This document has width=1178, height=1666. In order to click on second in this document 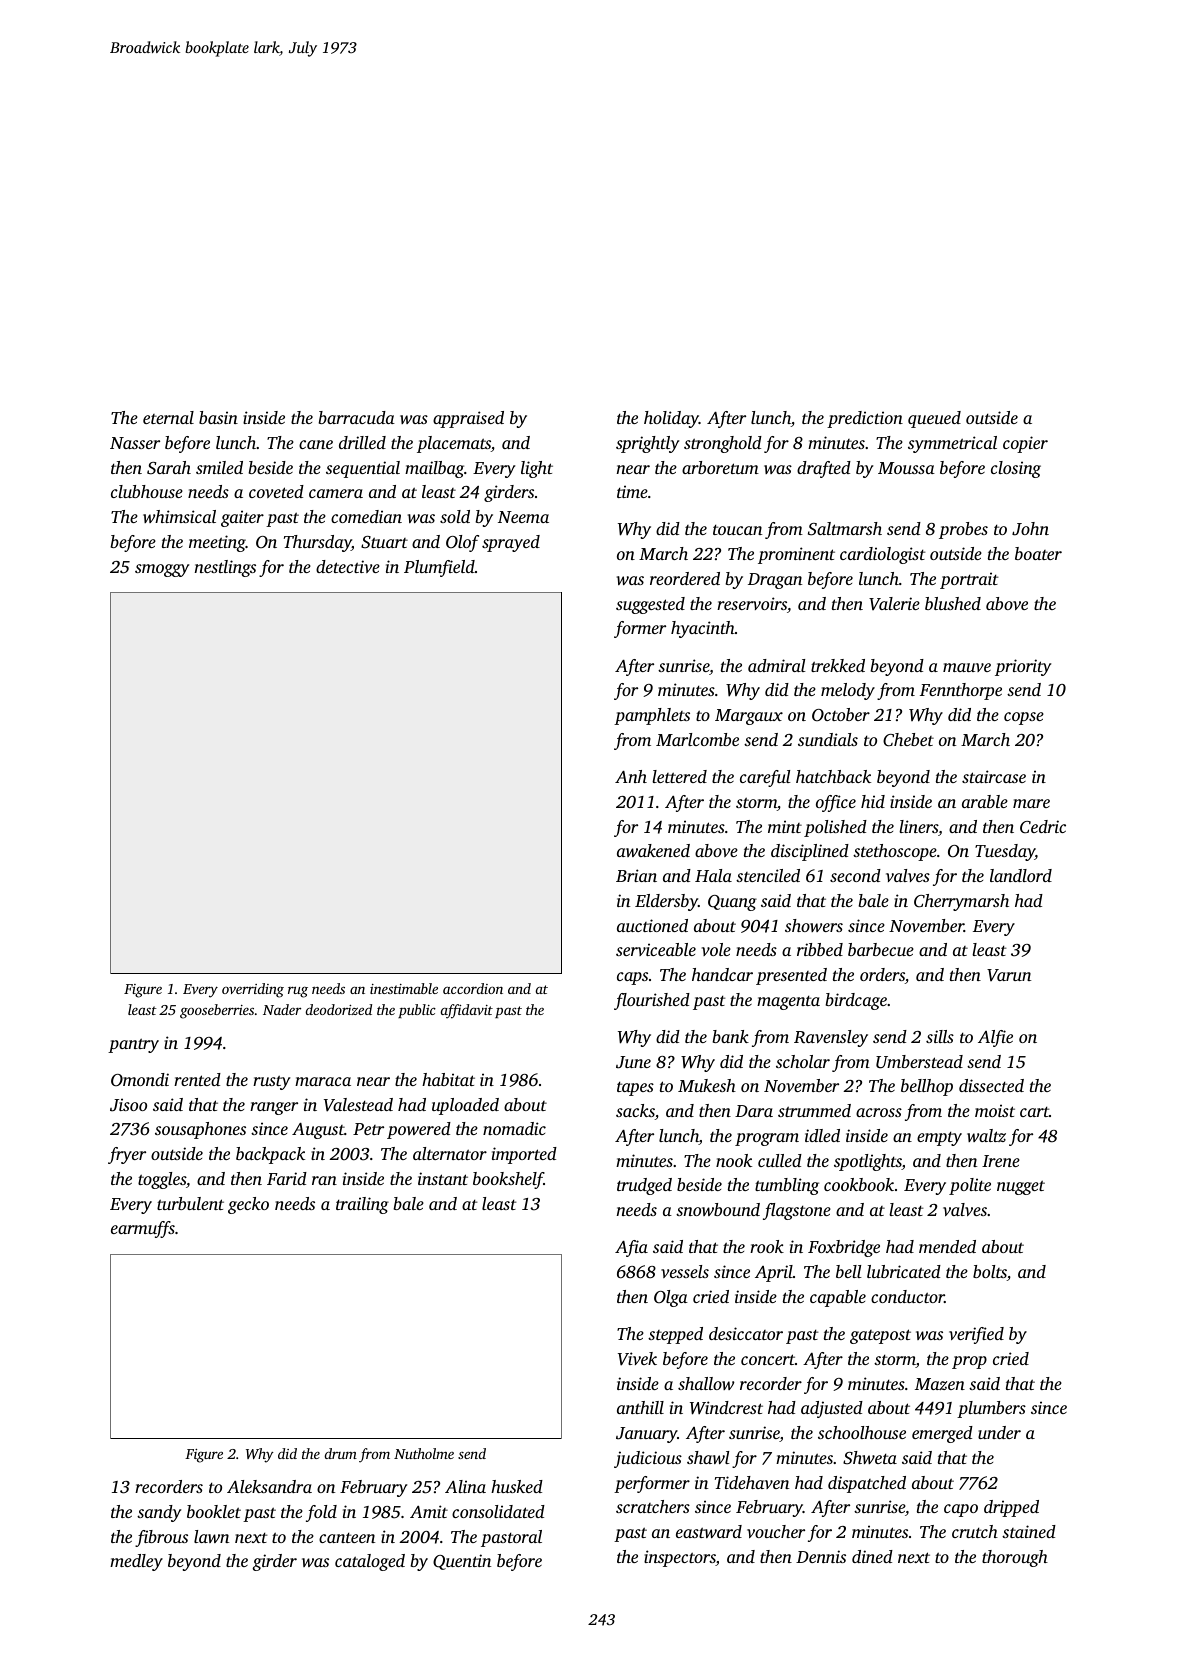, I will do `click(855, 875)`.
